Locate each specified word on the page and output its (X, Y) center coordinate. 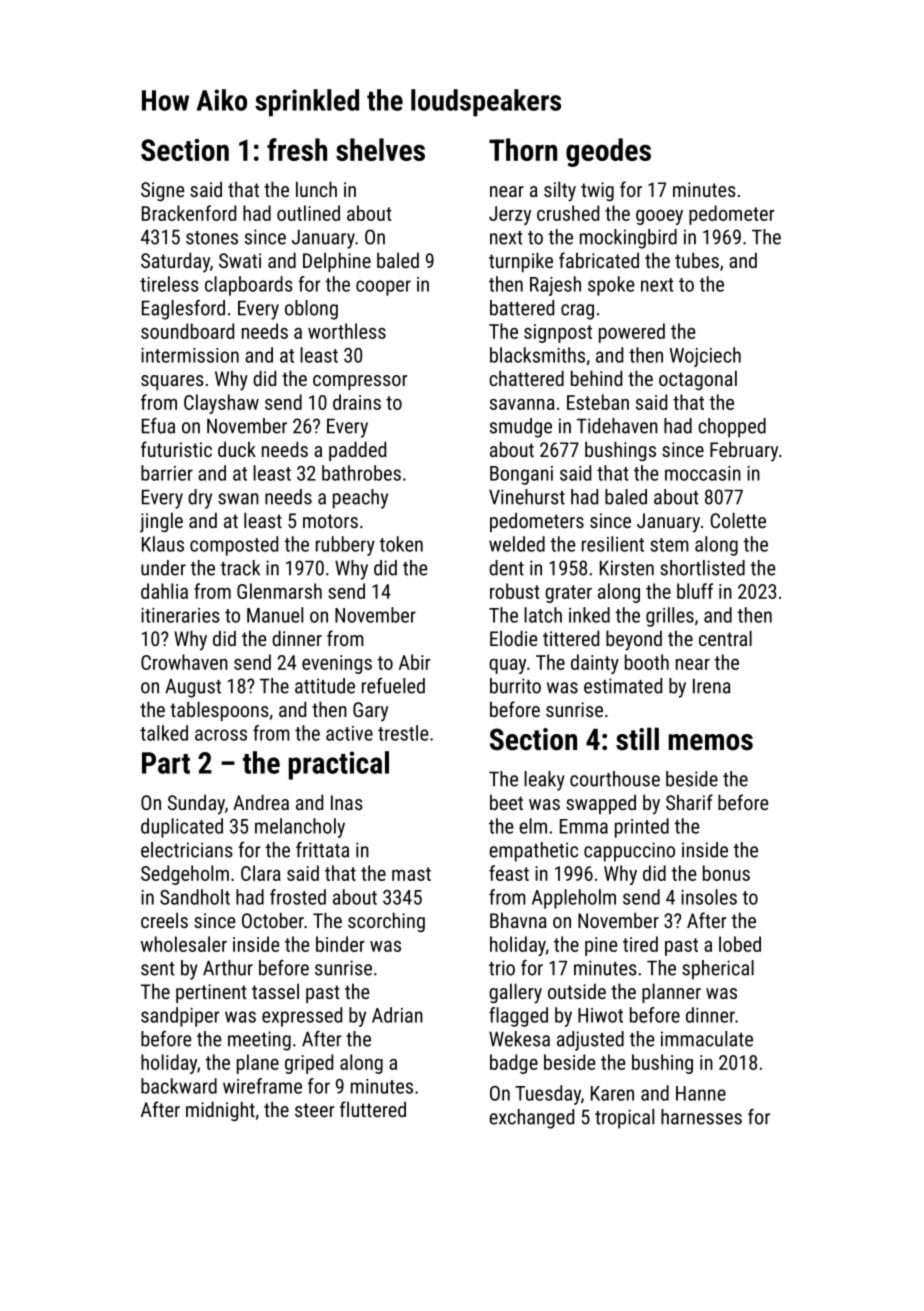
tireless (169, 284)
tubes (697, 260)
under (163, 568)
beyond (634, 640)
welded (517, 544)
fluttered (373, 1109)
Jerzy (510, 215)
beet (506, 802)
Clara (261, 873)
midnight (220, 1111)
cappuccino (629, 852)
